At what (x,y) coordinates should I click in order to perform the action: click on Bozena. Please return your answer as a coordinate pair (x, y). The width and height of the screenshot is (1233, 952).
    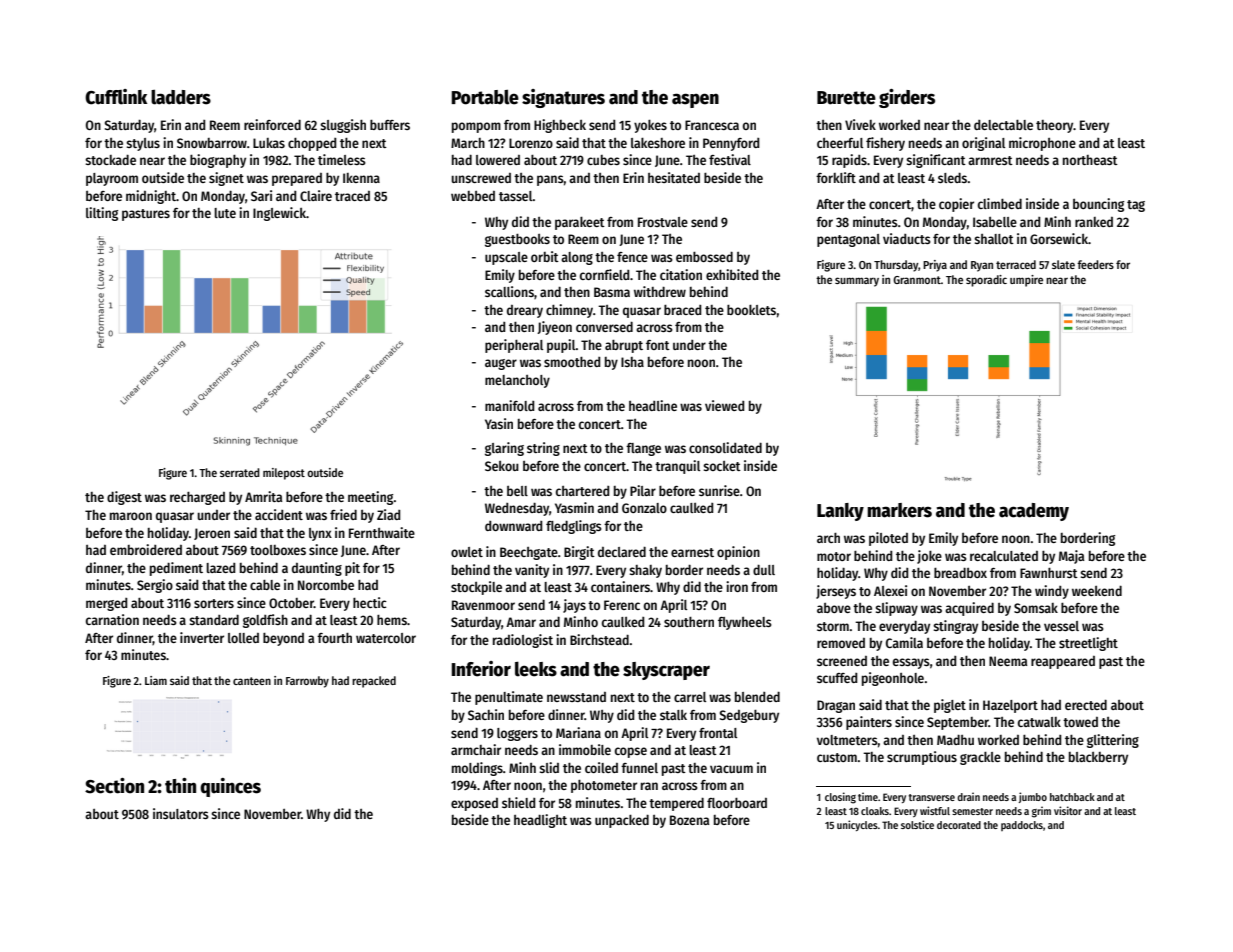
    Looking at the image, I should click on (689, 820).
